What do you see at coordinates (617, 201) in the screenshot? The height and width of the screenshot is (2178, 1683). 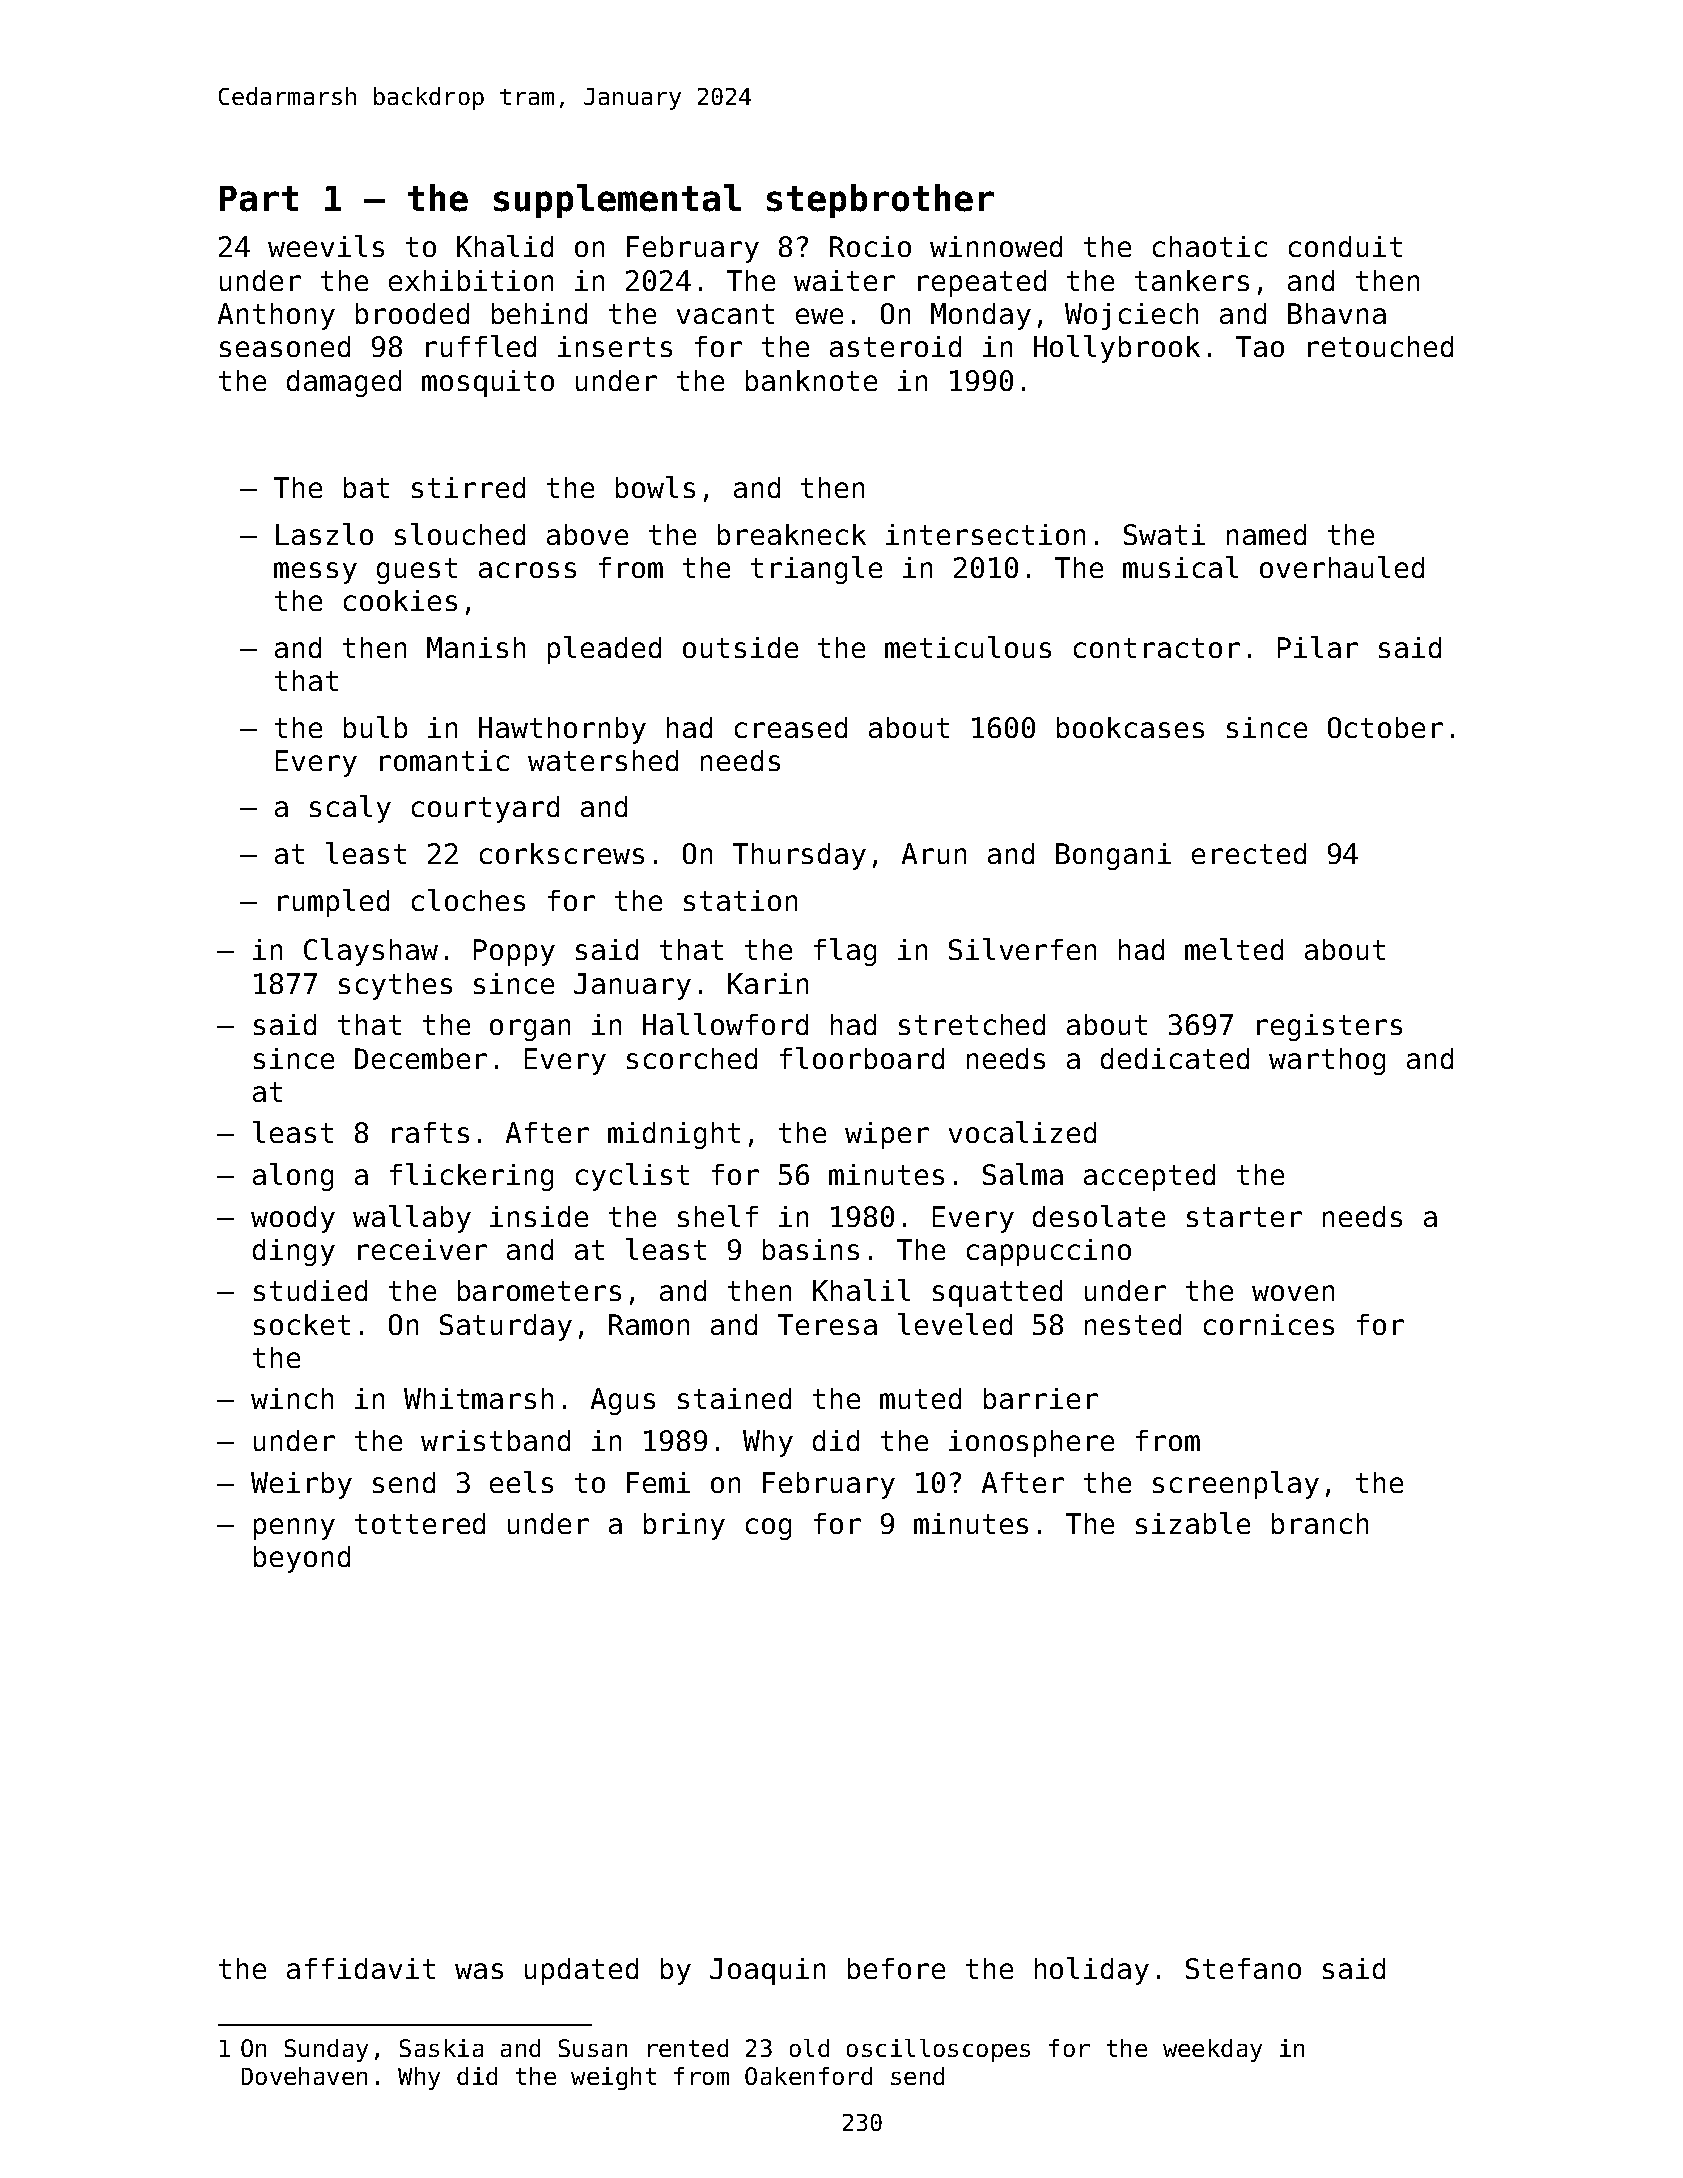 I see `supplemental` at bounding box center [617, 201].
